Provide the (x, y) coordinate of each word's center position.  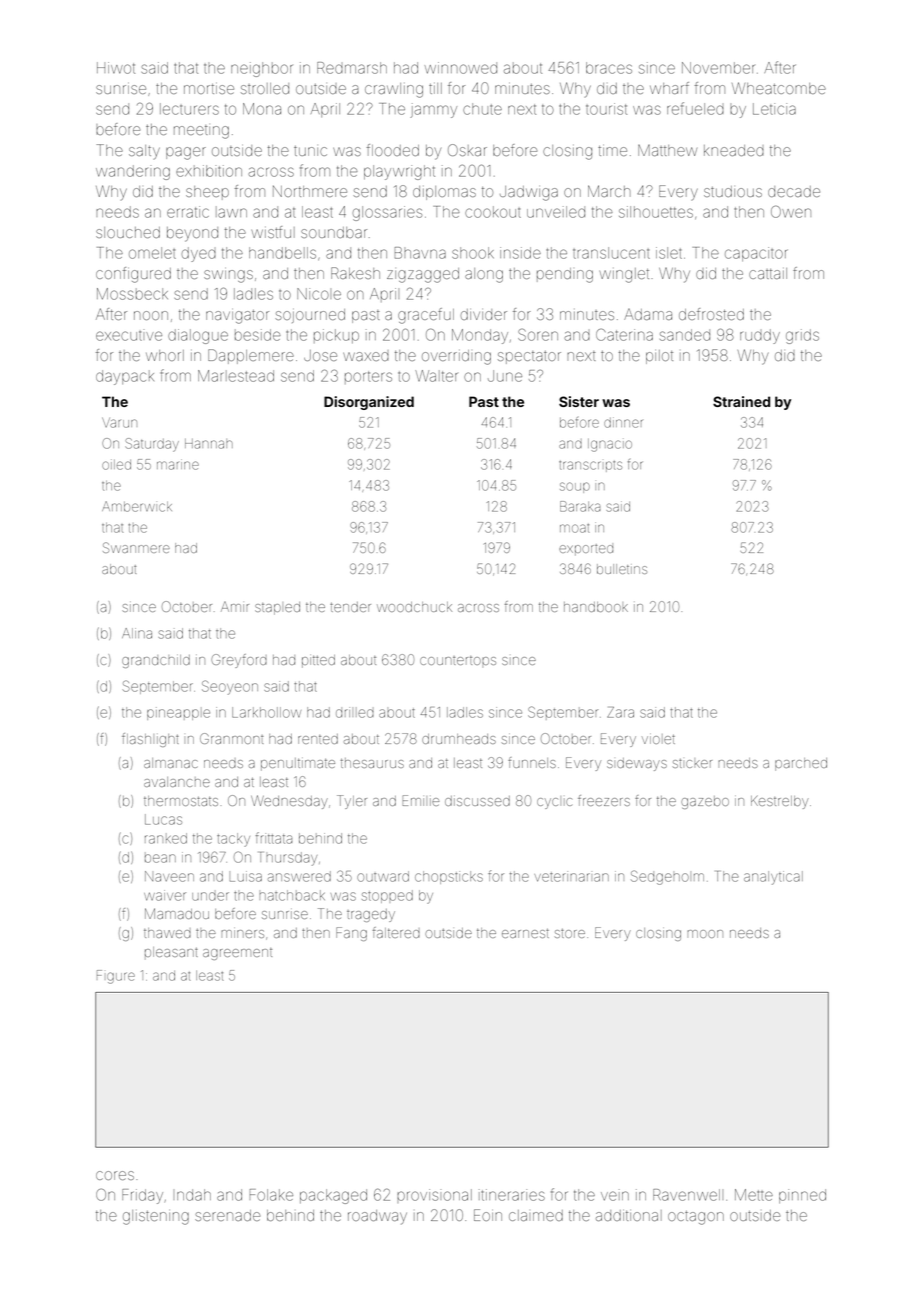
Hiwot (116, 68)
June (505, 376)
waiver (165, 895)
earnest (525, 933)
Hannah (209, 444)
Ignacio (610, 445)
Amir (235, 606)
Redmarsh (352, 68)
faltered (396, 932)
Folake (271, 1195)
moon (705, 934)
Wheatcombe (779, 88)
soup (575, 487)
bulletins (622, 569)
